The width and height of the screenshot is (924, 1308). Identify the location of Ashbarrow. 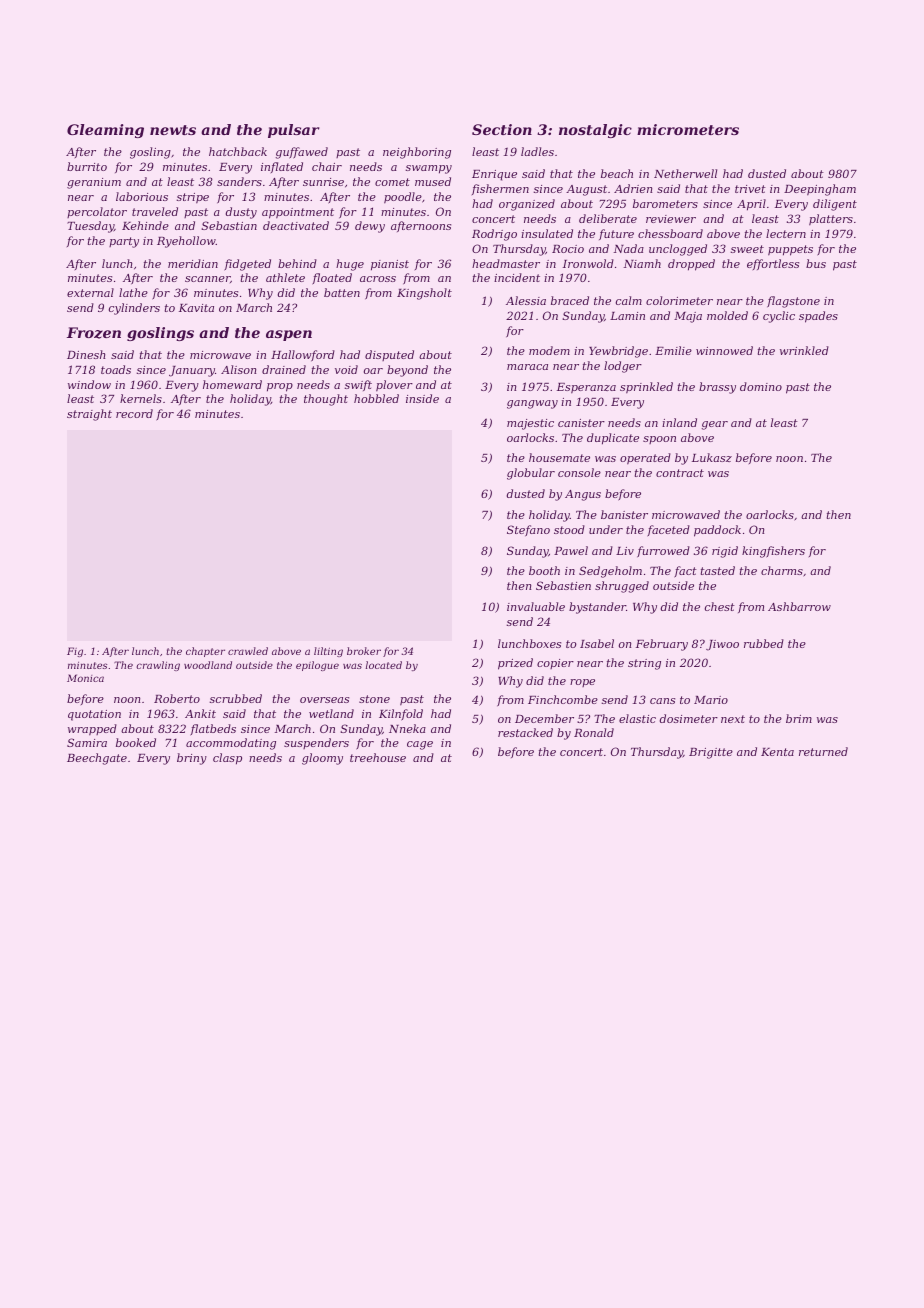
(799, 606).
